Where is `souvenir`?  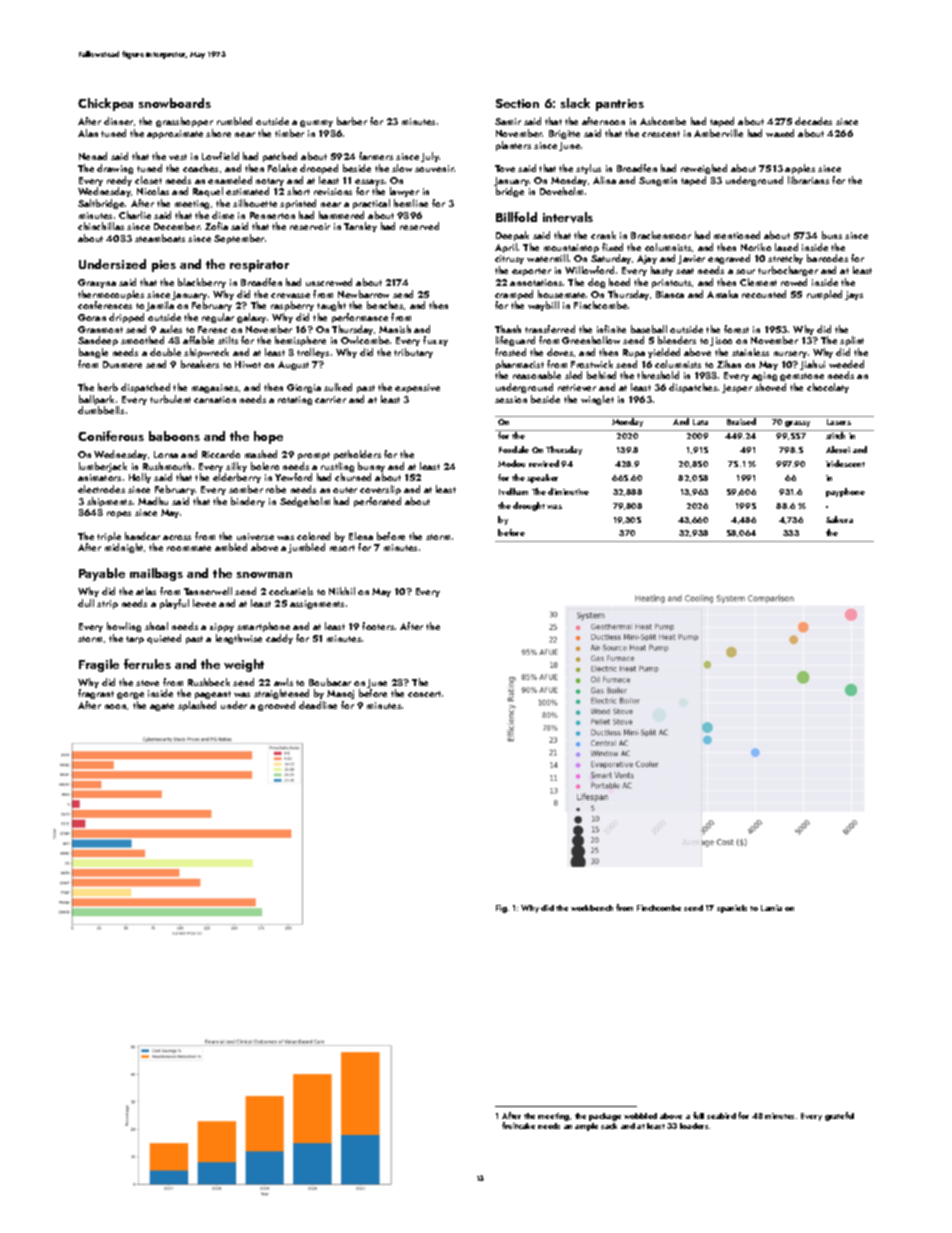
souvenir is located at coordinates (434, 168).
